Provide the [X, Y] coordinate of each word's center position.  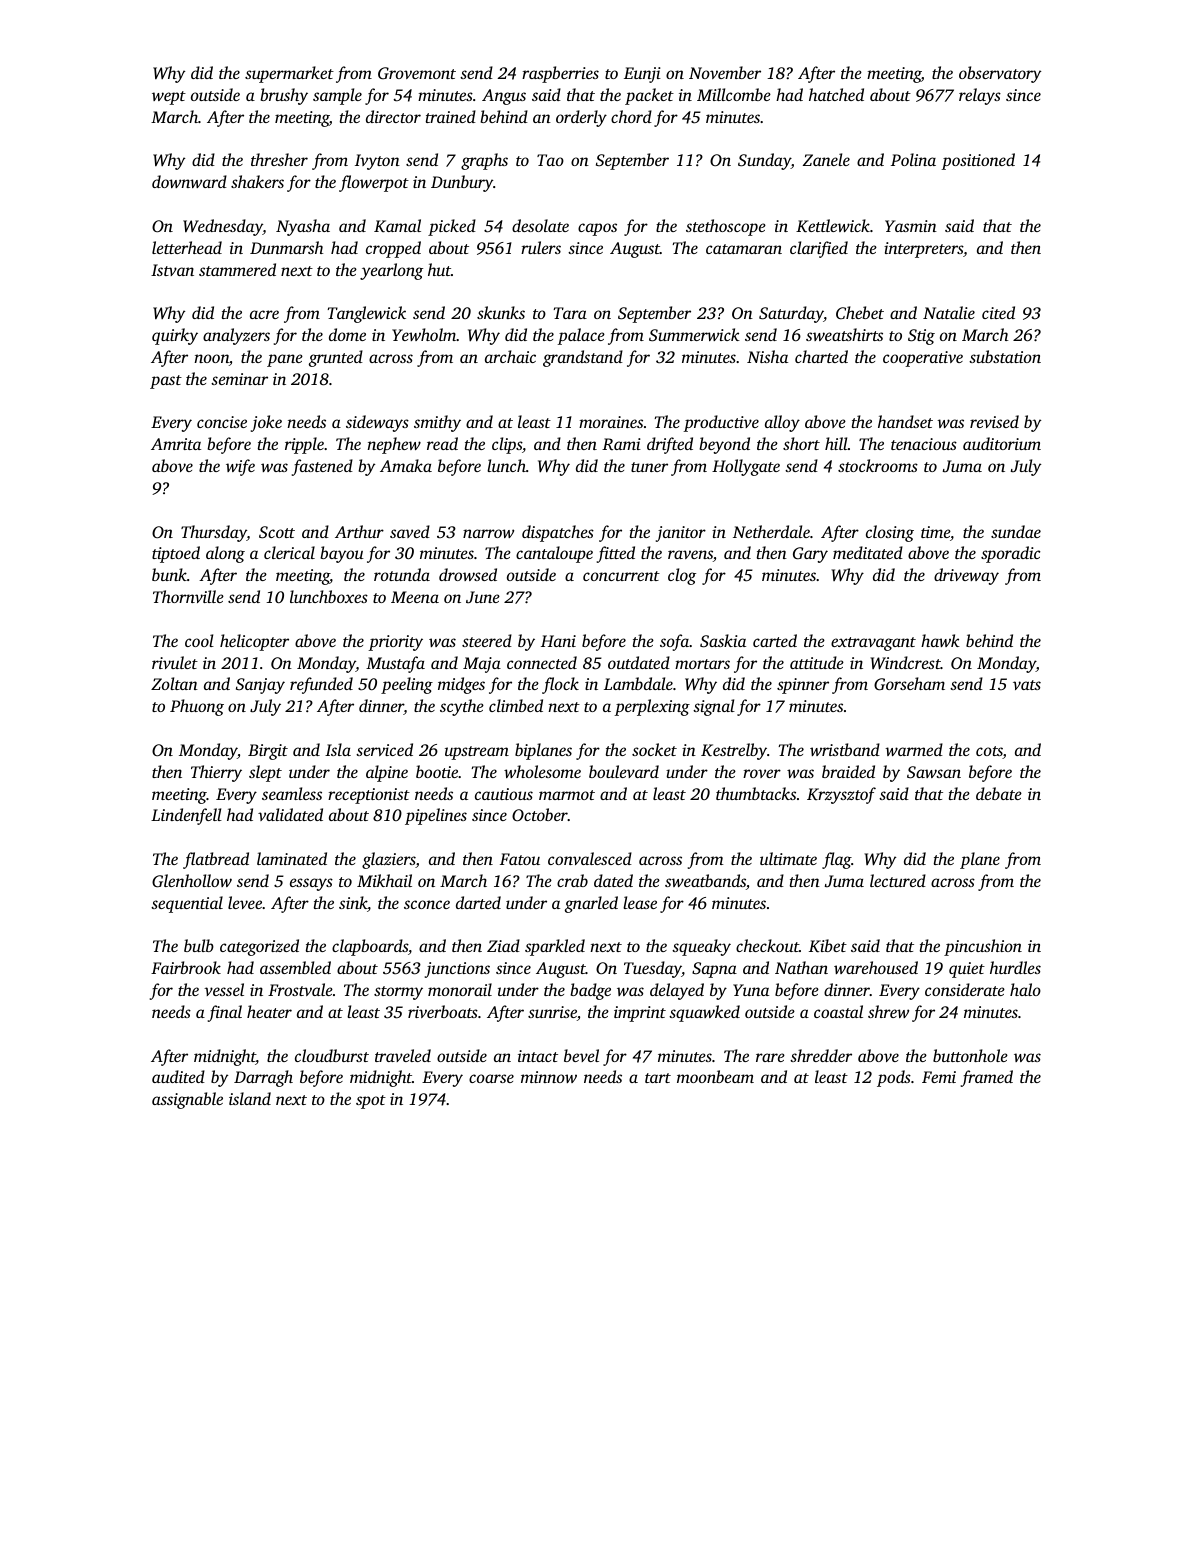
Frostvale [300, 989]
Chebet [860, 313]
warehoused [876, 967]
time [935, 532]
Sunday [764, 161]
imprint [640, 1014]
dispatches [558, 533]
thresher [279, 159]
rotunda [402, 574]
